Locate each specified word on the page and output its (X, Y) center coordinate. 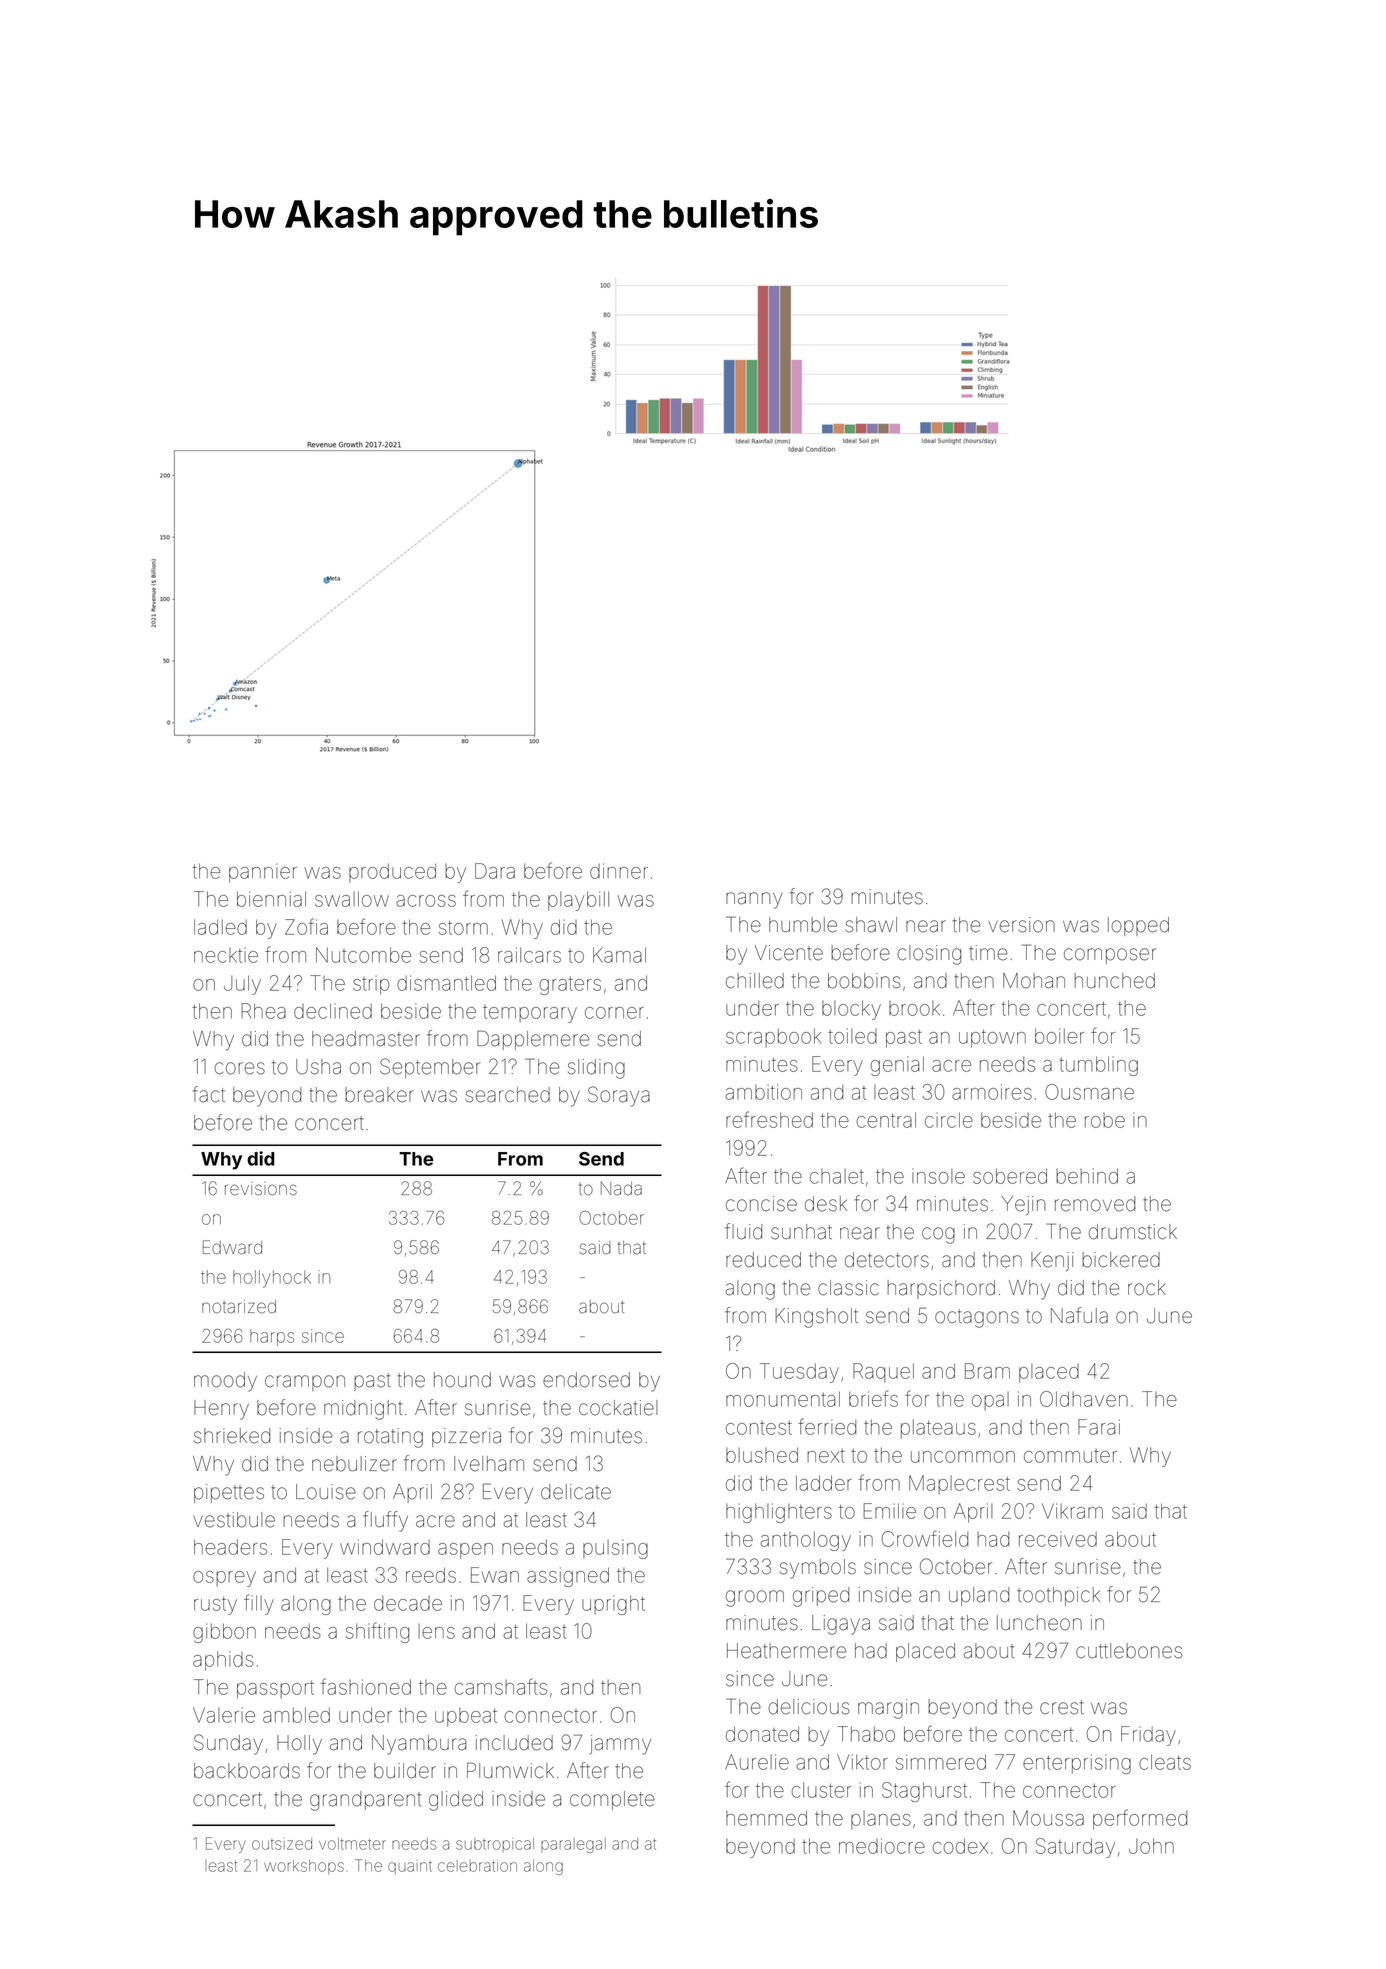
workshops (304, 1867)
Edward (232, 1247)
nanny (754, 900)
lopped (1138, 926)
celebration (477, 1866)
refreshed (769, 1119)
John (1151, 1846)
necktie (226, 955)
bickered (1121, 1260)
